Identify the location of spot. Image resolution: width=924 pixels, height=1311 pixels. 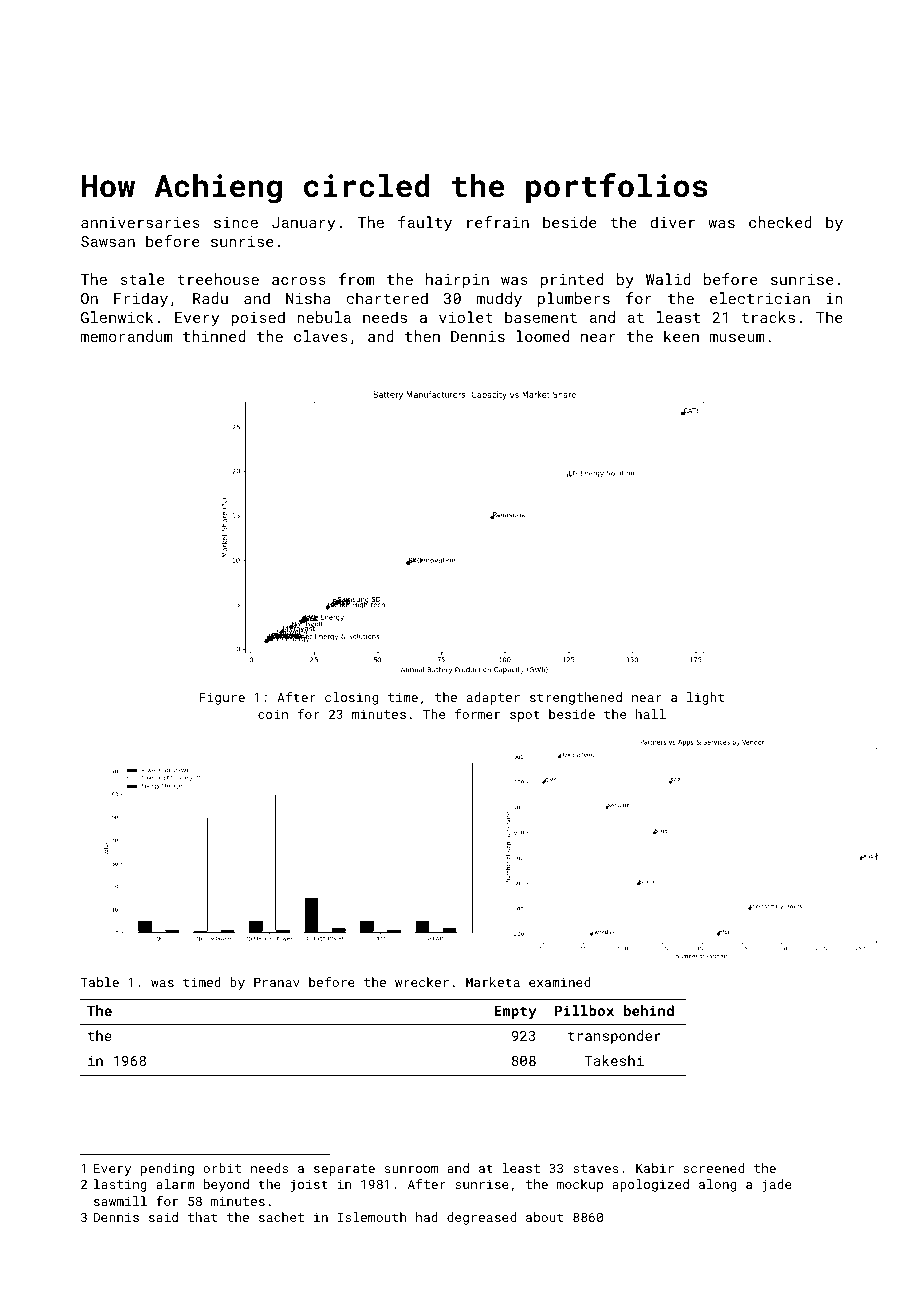
(525, 716).
